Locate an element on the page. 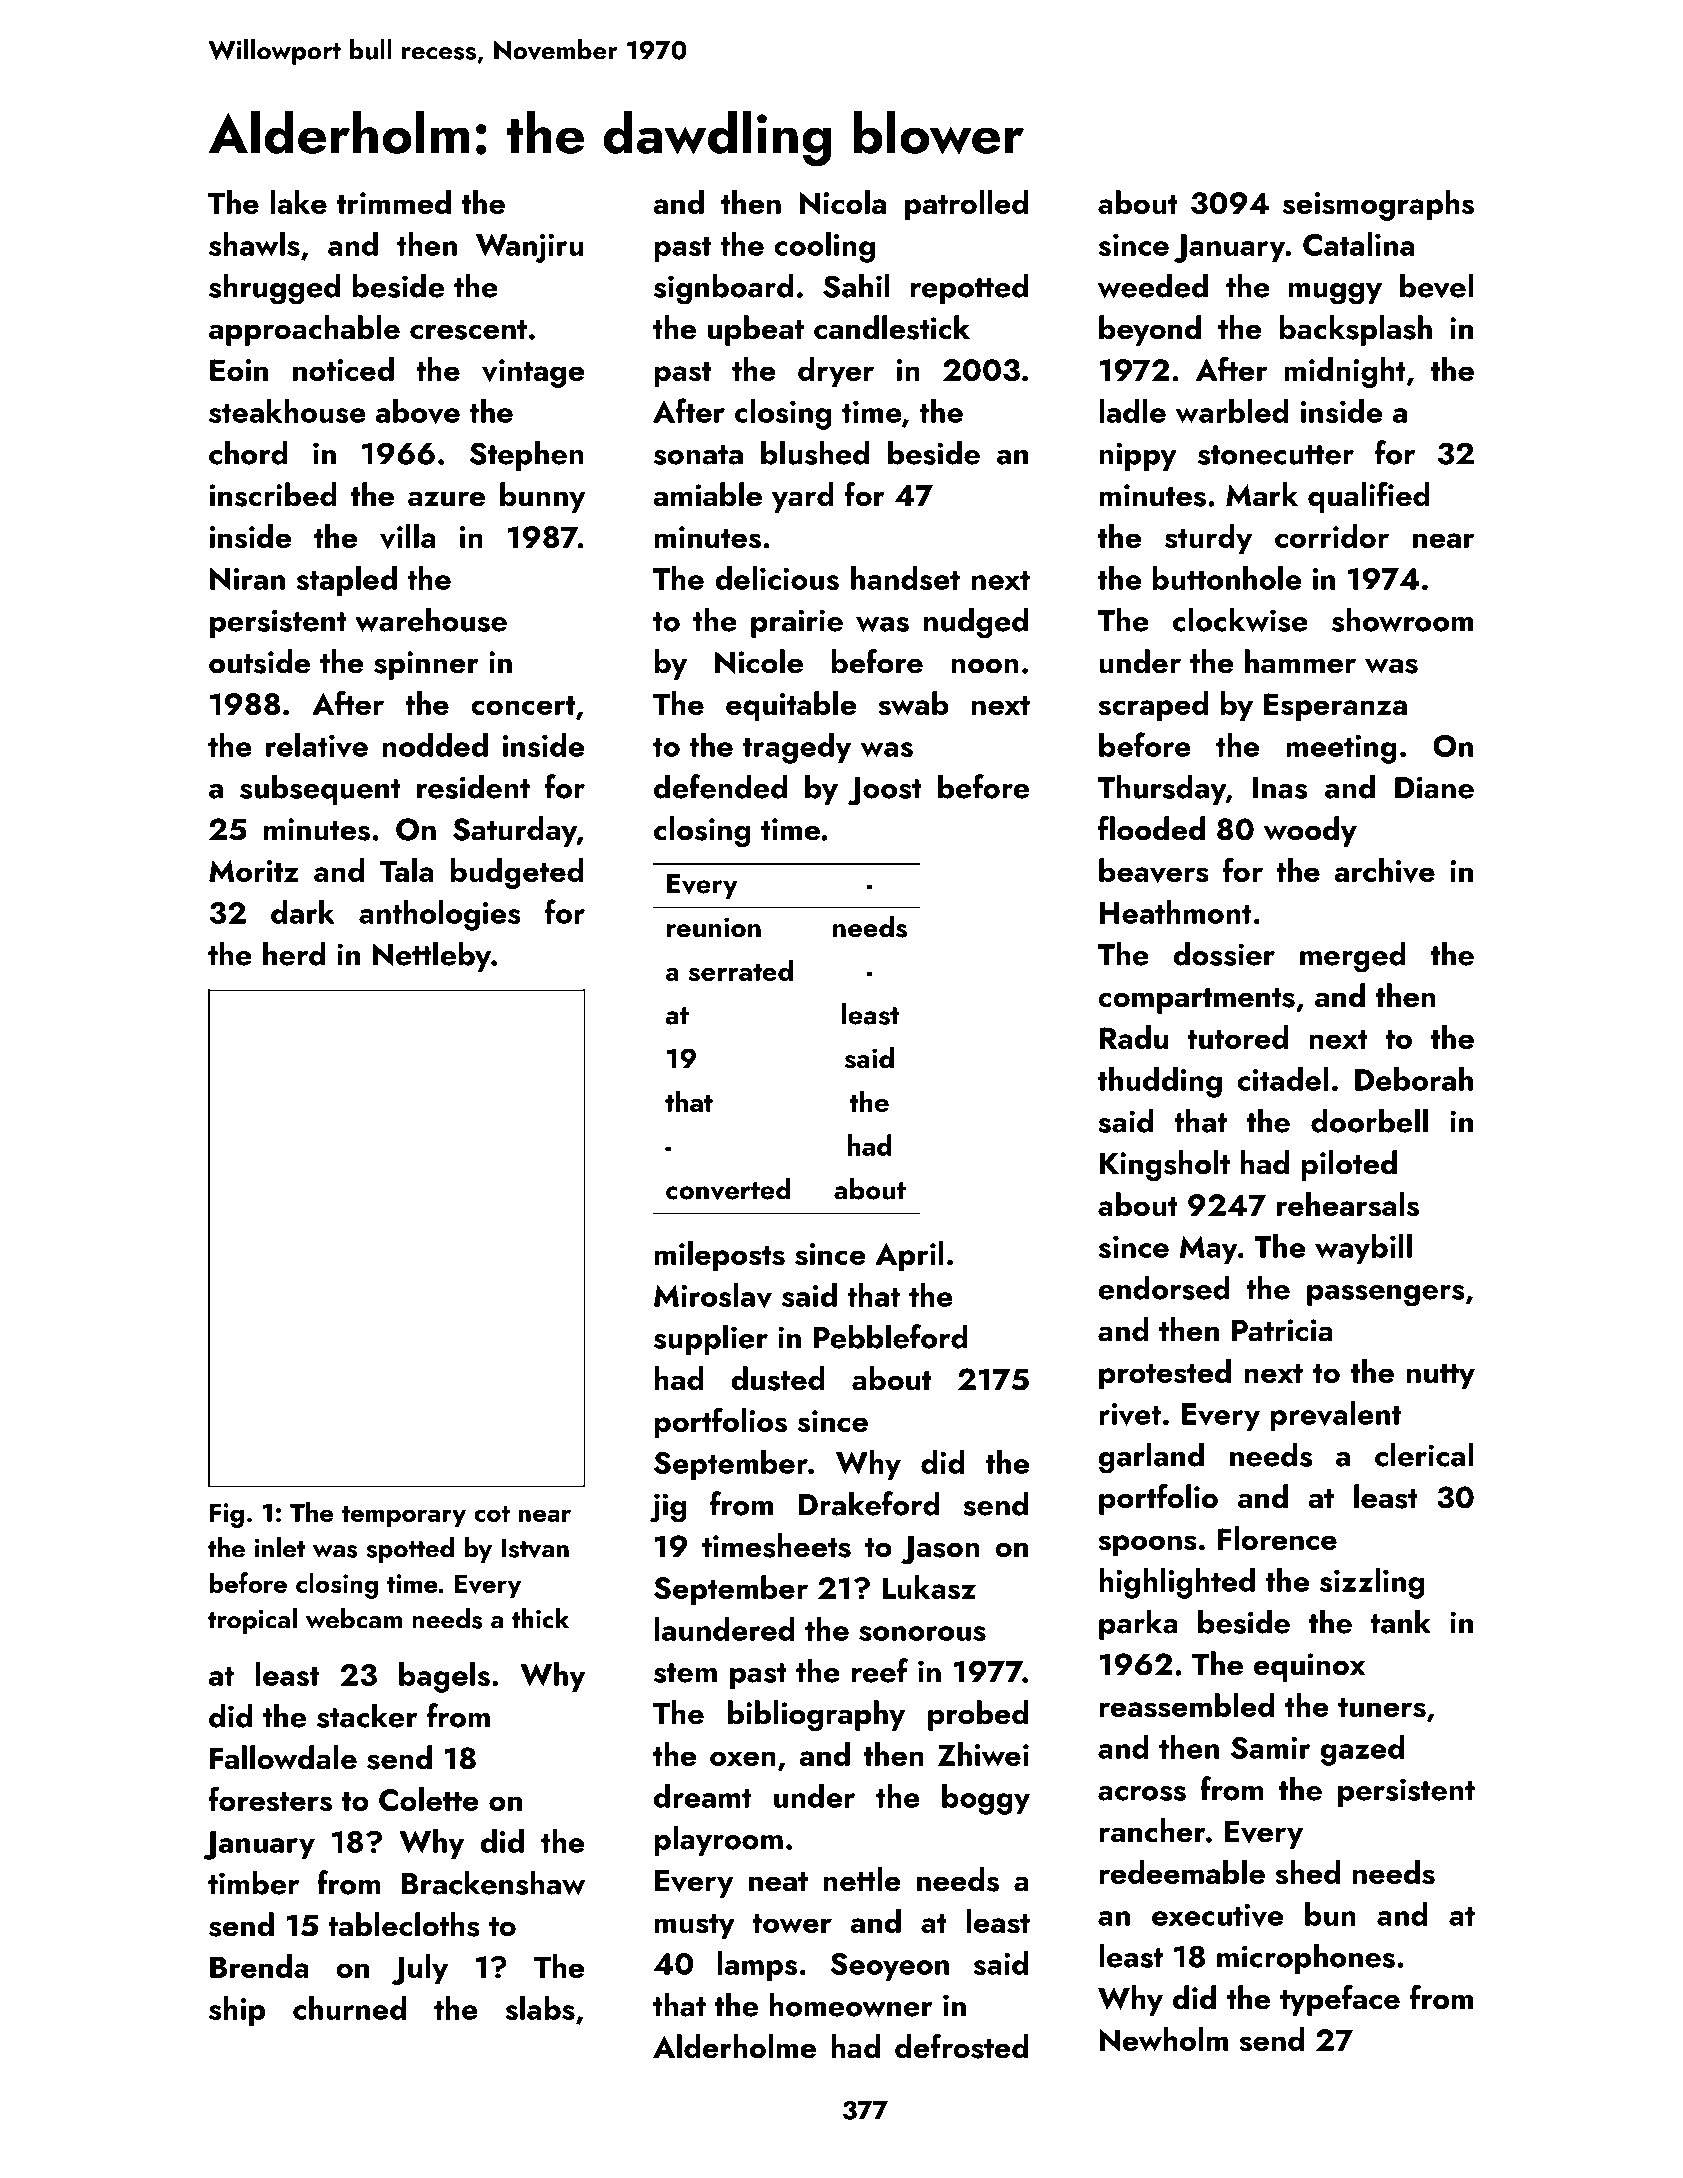  seismographs is located at coordinates (1378, 205).
